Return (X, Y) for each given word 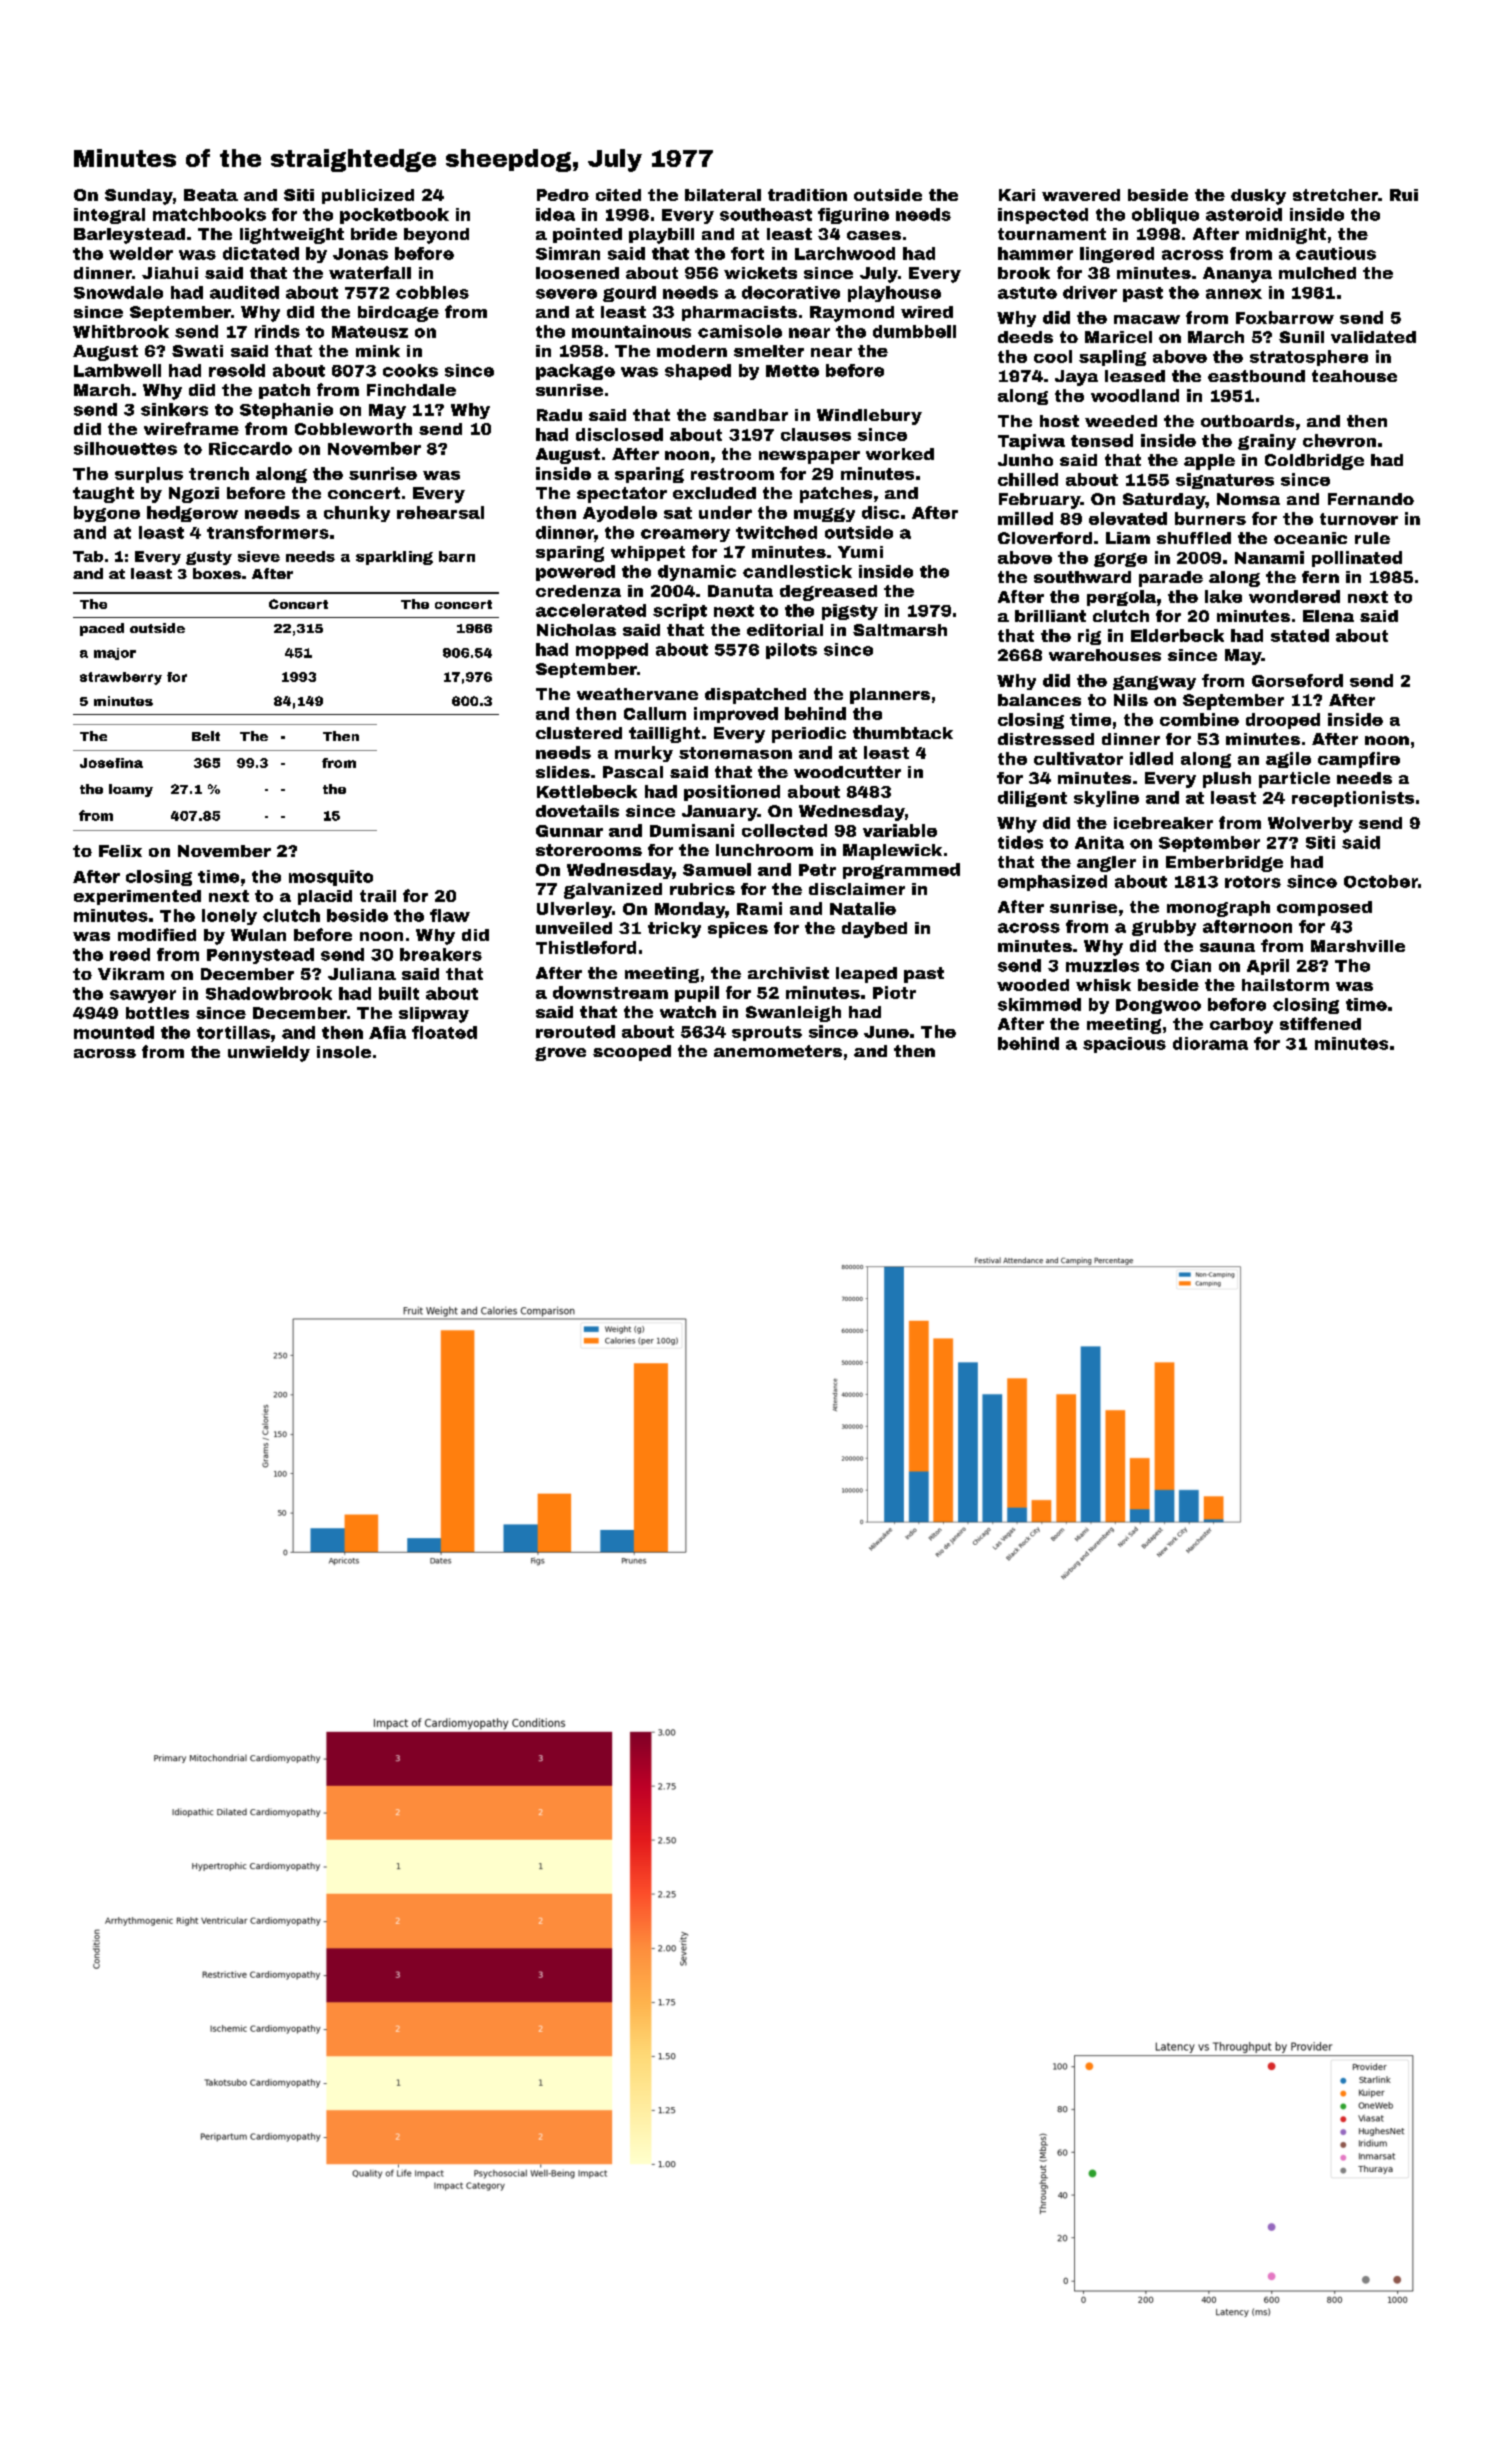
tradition (807, 195)
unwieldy (269, 1054)
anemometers (778, 1051)
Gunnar (569, 831)
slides (563, 772)
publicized (368, 196)
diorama (1210, 1043)
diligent (1032, 799)
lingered (1117, 255)
